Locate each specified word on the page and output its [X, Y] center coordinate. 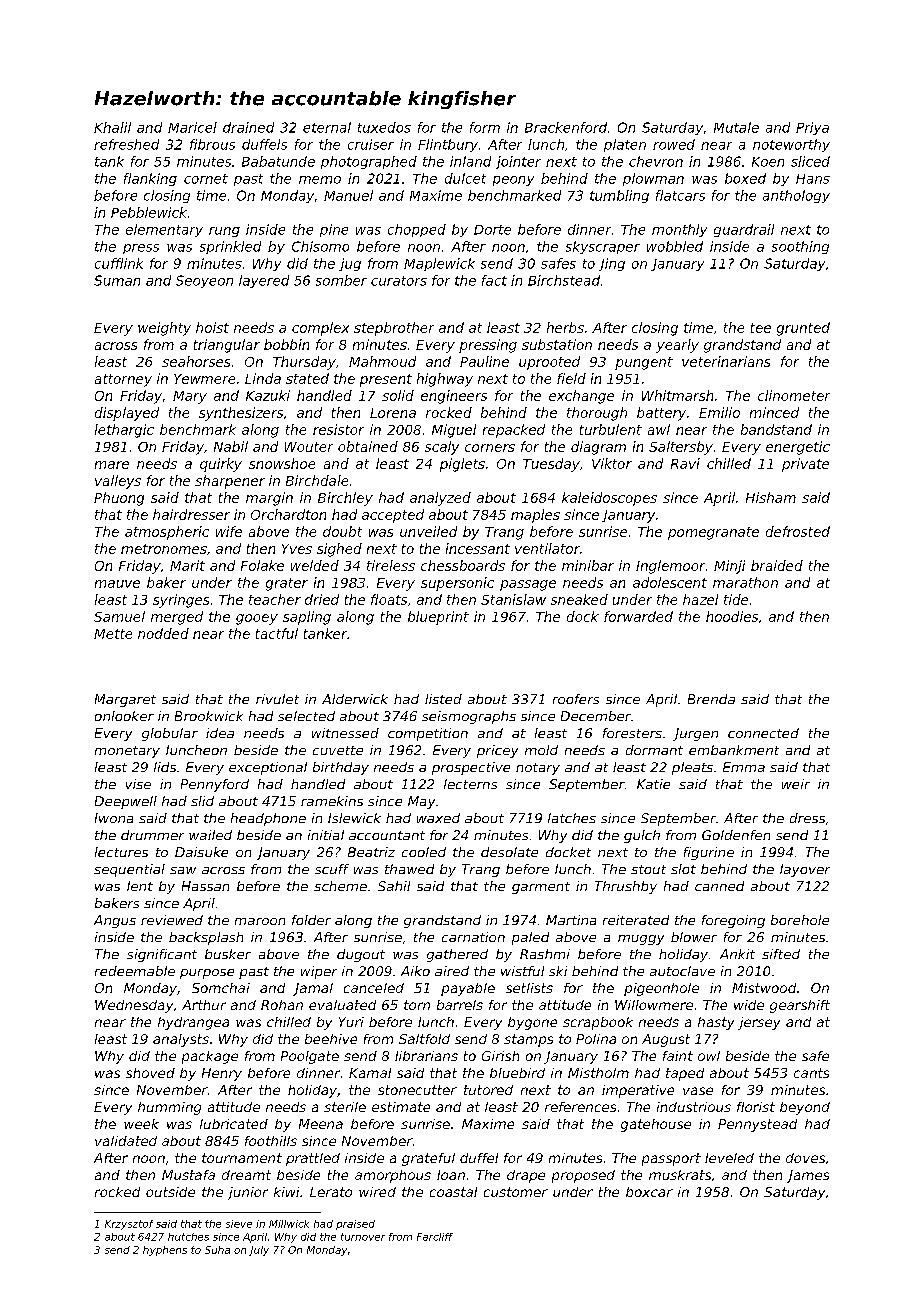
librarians [426, 1056]
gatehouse [656, 1125]
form [485, 127]
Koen [768, 162]
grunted [803, 329]
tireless [391, 565]
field [571, 378]
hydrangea [193, 1023]
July [259, 1251]
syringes [181, 601]
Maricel [192, 127]
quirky [221, 465]
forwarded [638, 616]
